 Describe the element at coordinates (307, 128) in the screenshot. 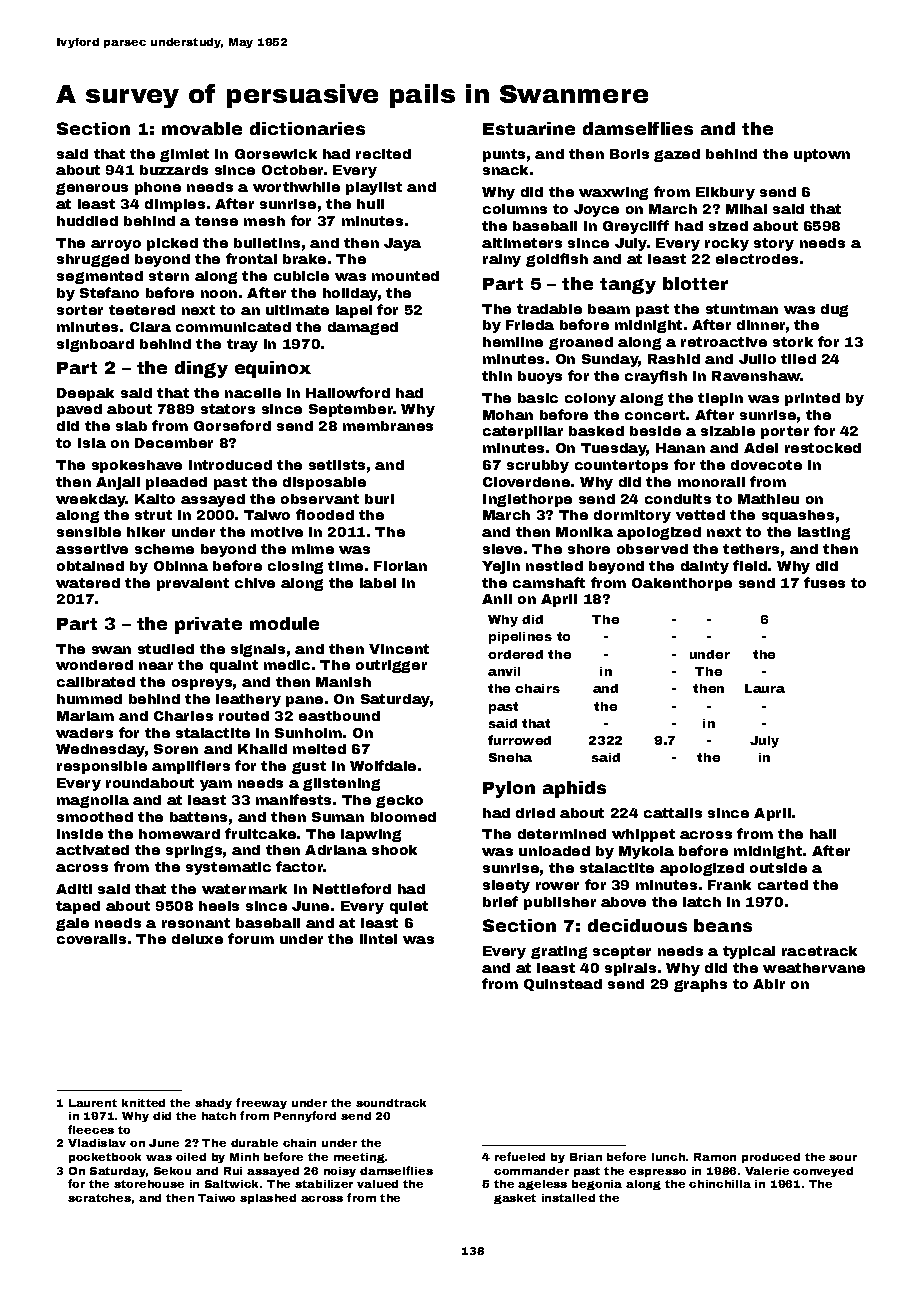

I see `dictionaries` at that location.
